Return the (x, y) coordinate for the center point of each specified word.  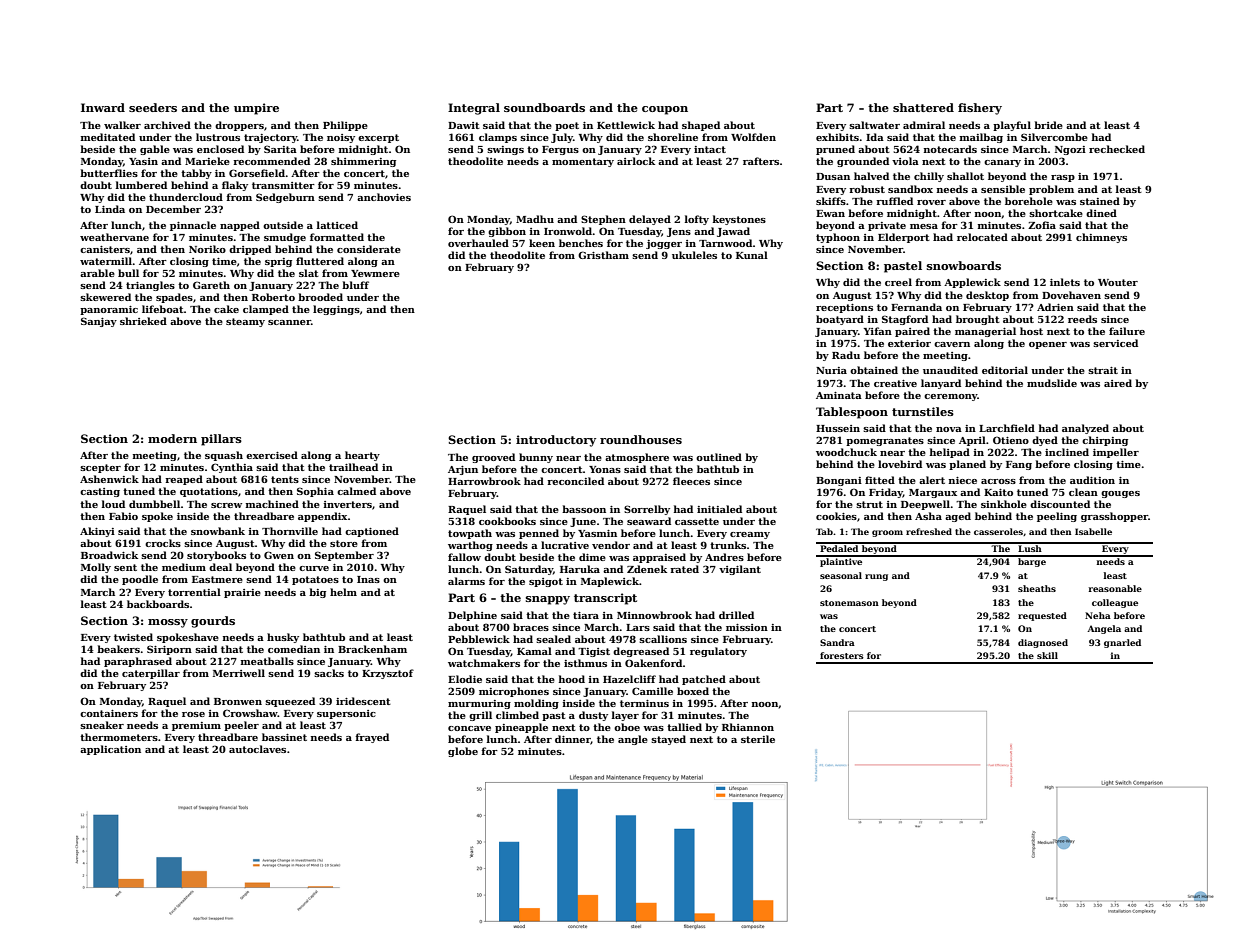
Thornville (290, 531)
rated (684, 569)
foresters (842, 655)
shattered (923, 107)
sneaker (102, 725)
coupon (665, 110)
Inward (103, 107)
